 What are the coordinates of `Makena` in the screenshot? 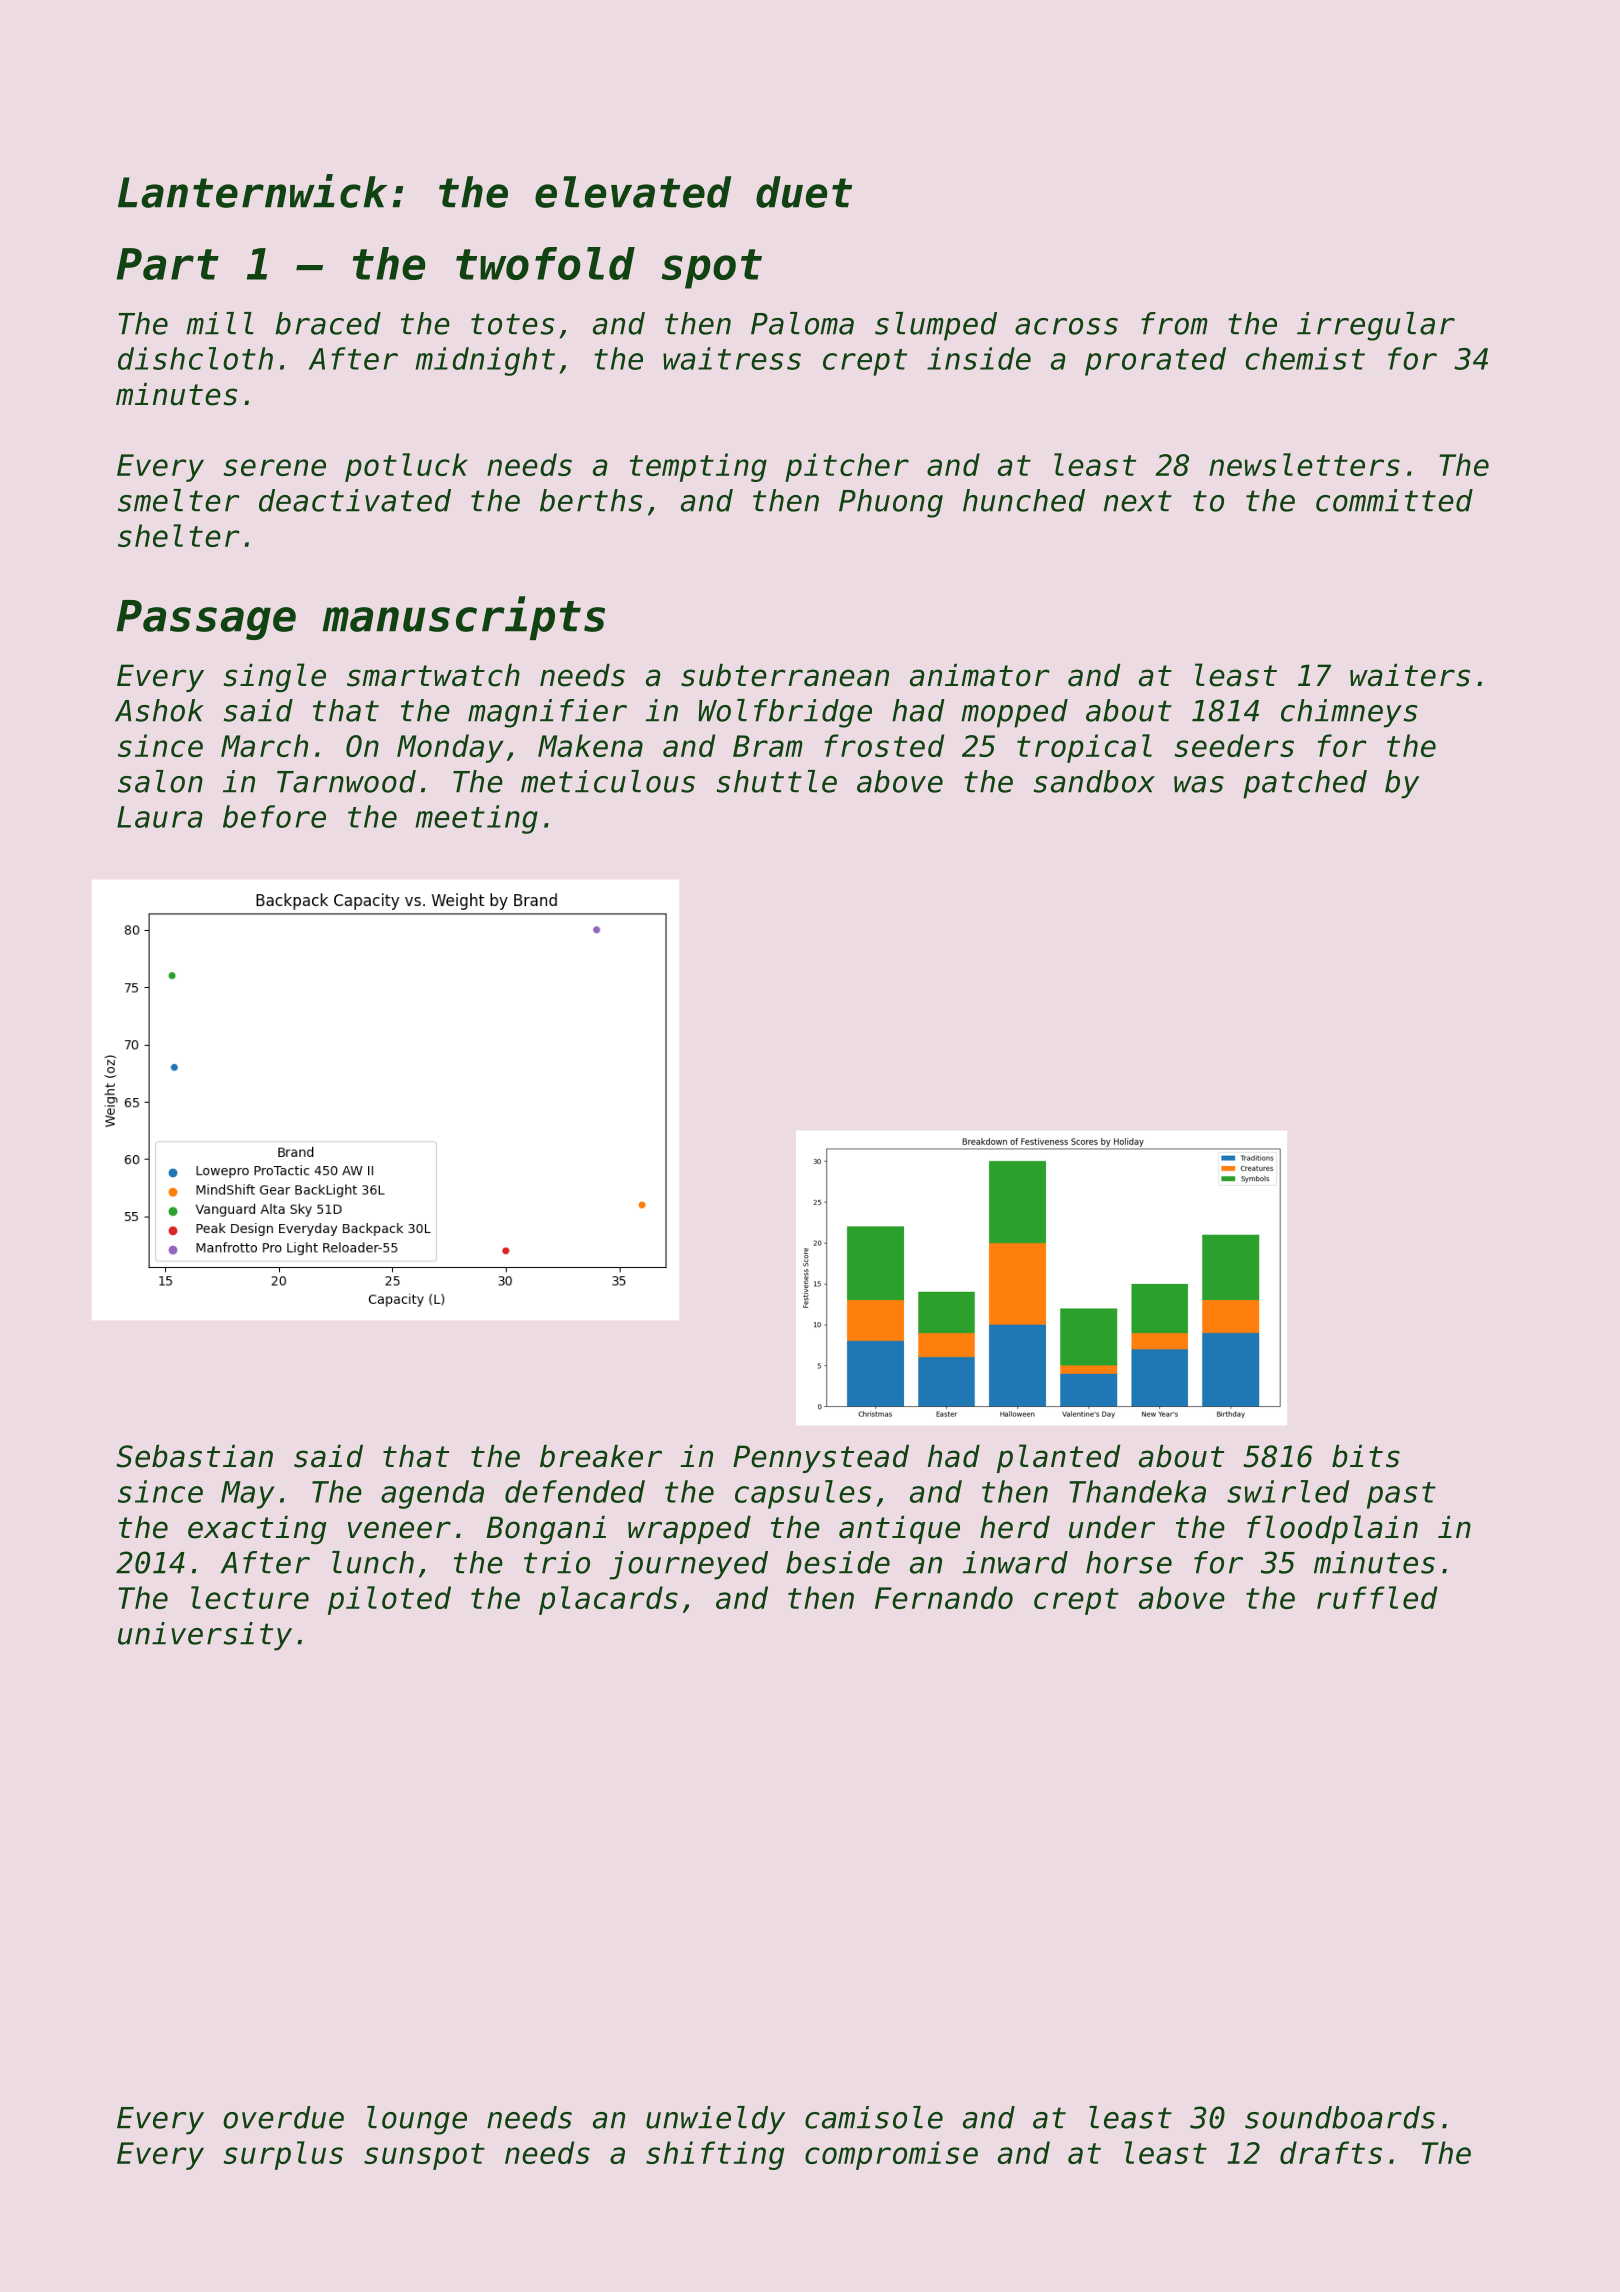 It's located at (590, 745).
